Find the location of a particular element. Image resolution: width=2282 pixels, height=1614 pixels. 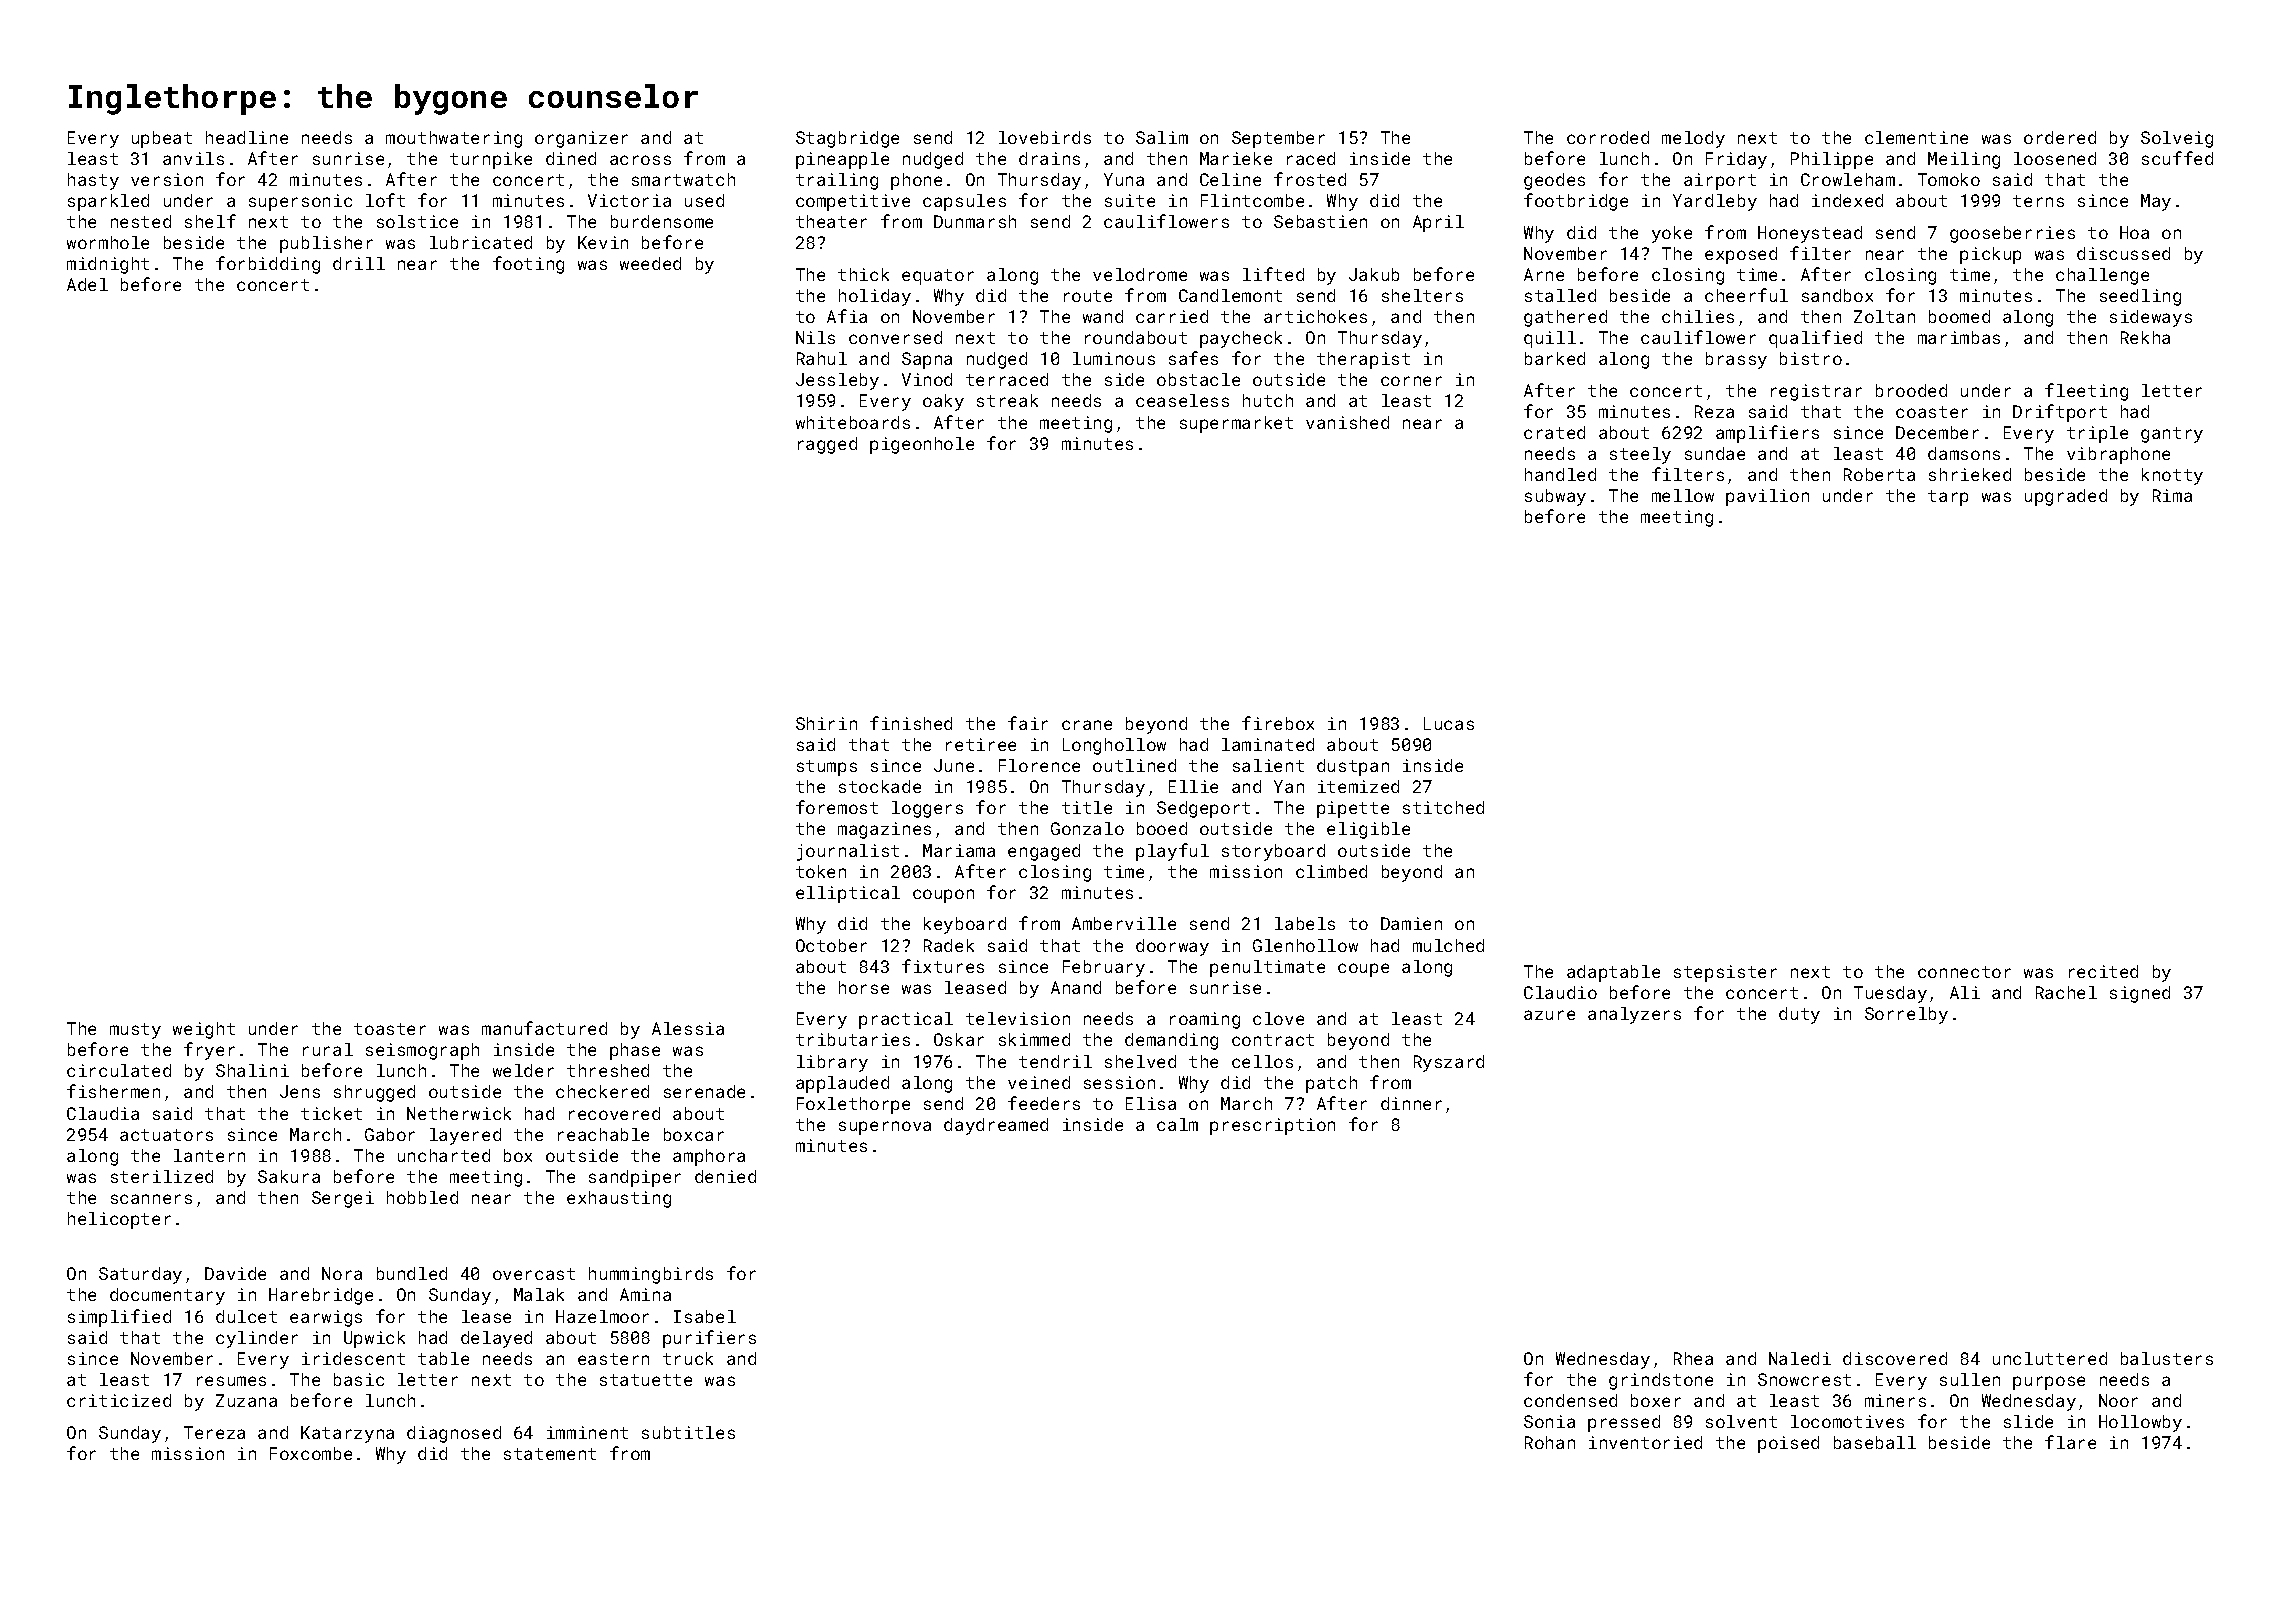

calm is located at coordinates (1177, 1124).
